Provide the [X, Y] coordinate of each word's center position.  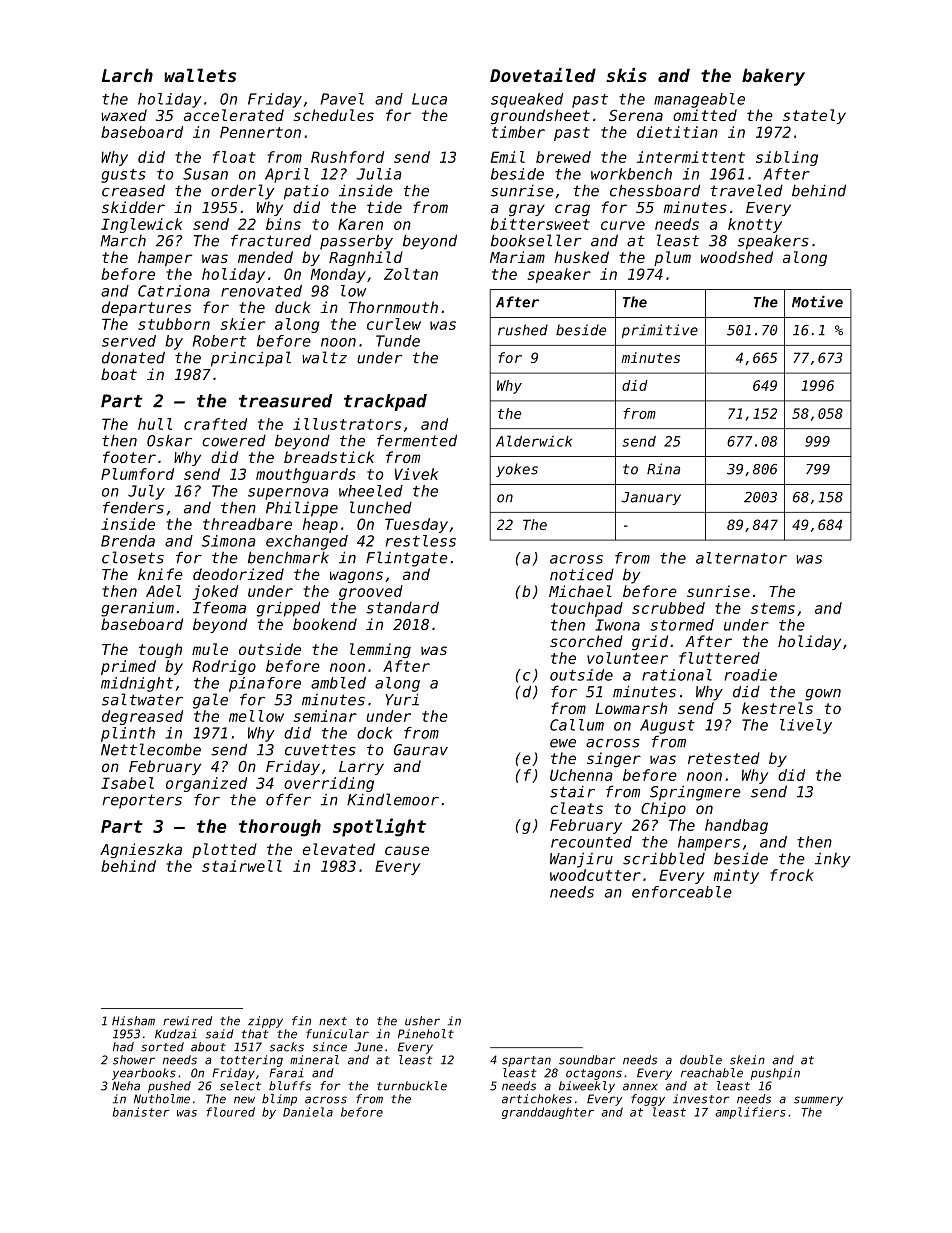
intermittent [691, 157]
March [123, 241]
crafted [215, 424]
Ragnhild [366, 258]
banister [141, 1112]
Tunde [398, 341]
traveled [747, 190]
